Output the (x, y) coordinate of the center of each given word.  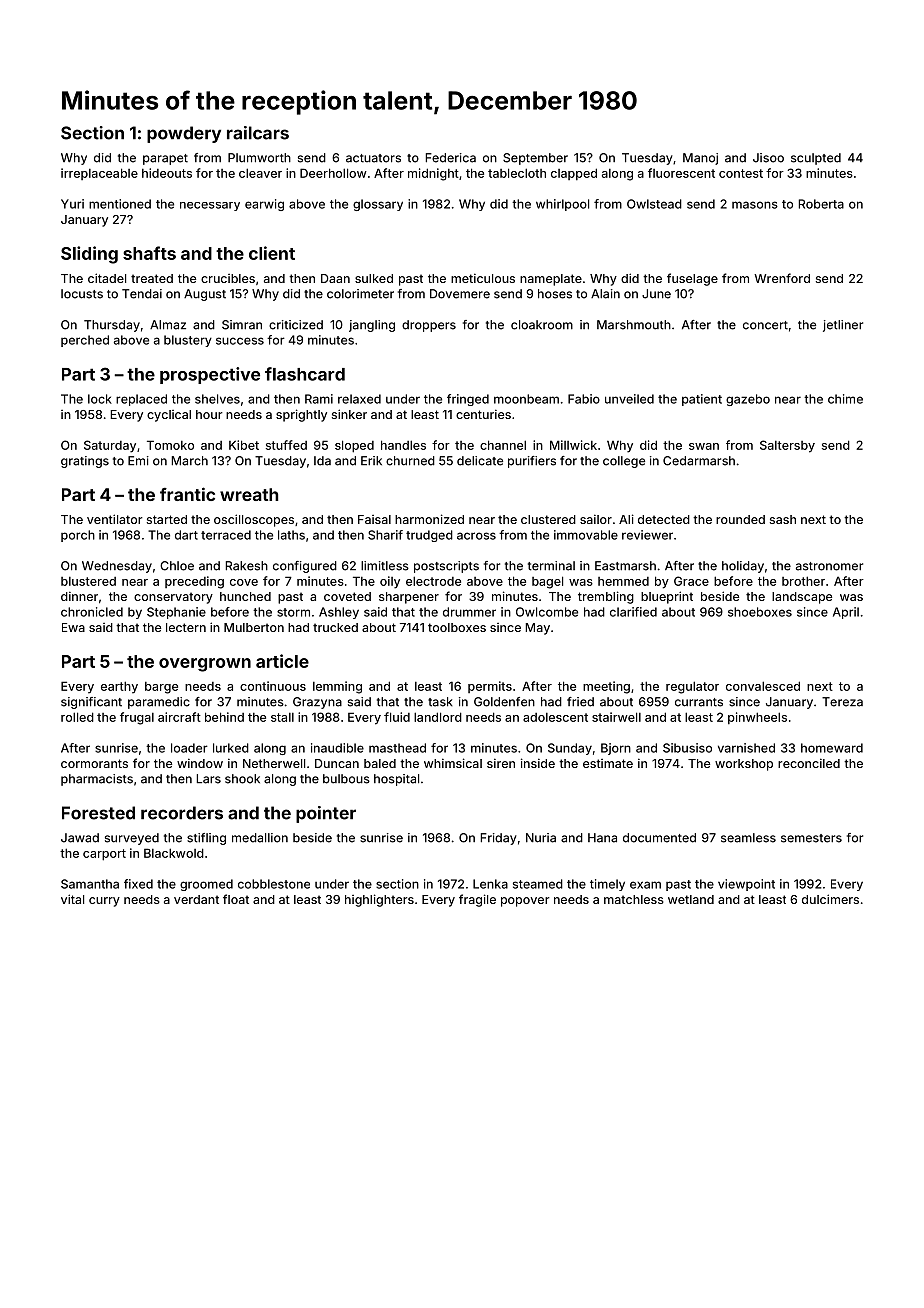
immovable (586, 535)
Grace (691, 581)
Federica (450, 158)
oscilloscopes (254, 520)
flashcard (305, 374)
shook (242, 779)
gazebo (748, 400)
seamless (748, 838)
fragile (477, 900)
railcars (258, 133)
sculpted (816, 159)
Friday (498, 839)
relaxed (359, 399)
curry (104, 902)
